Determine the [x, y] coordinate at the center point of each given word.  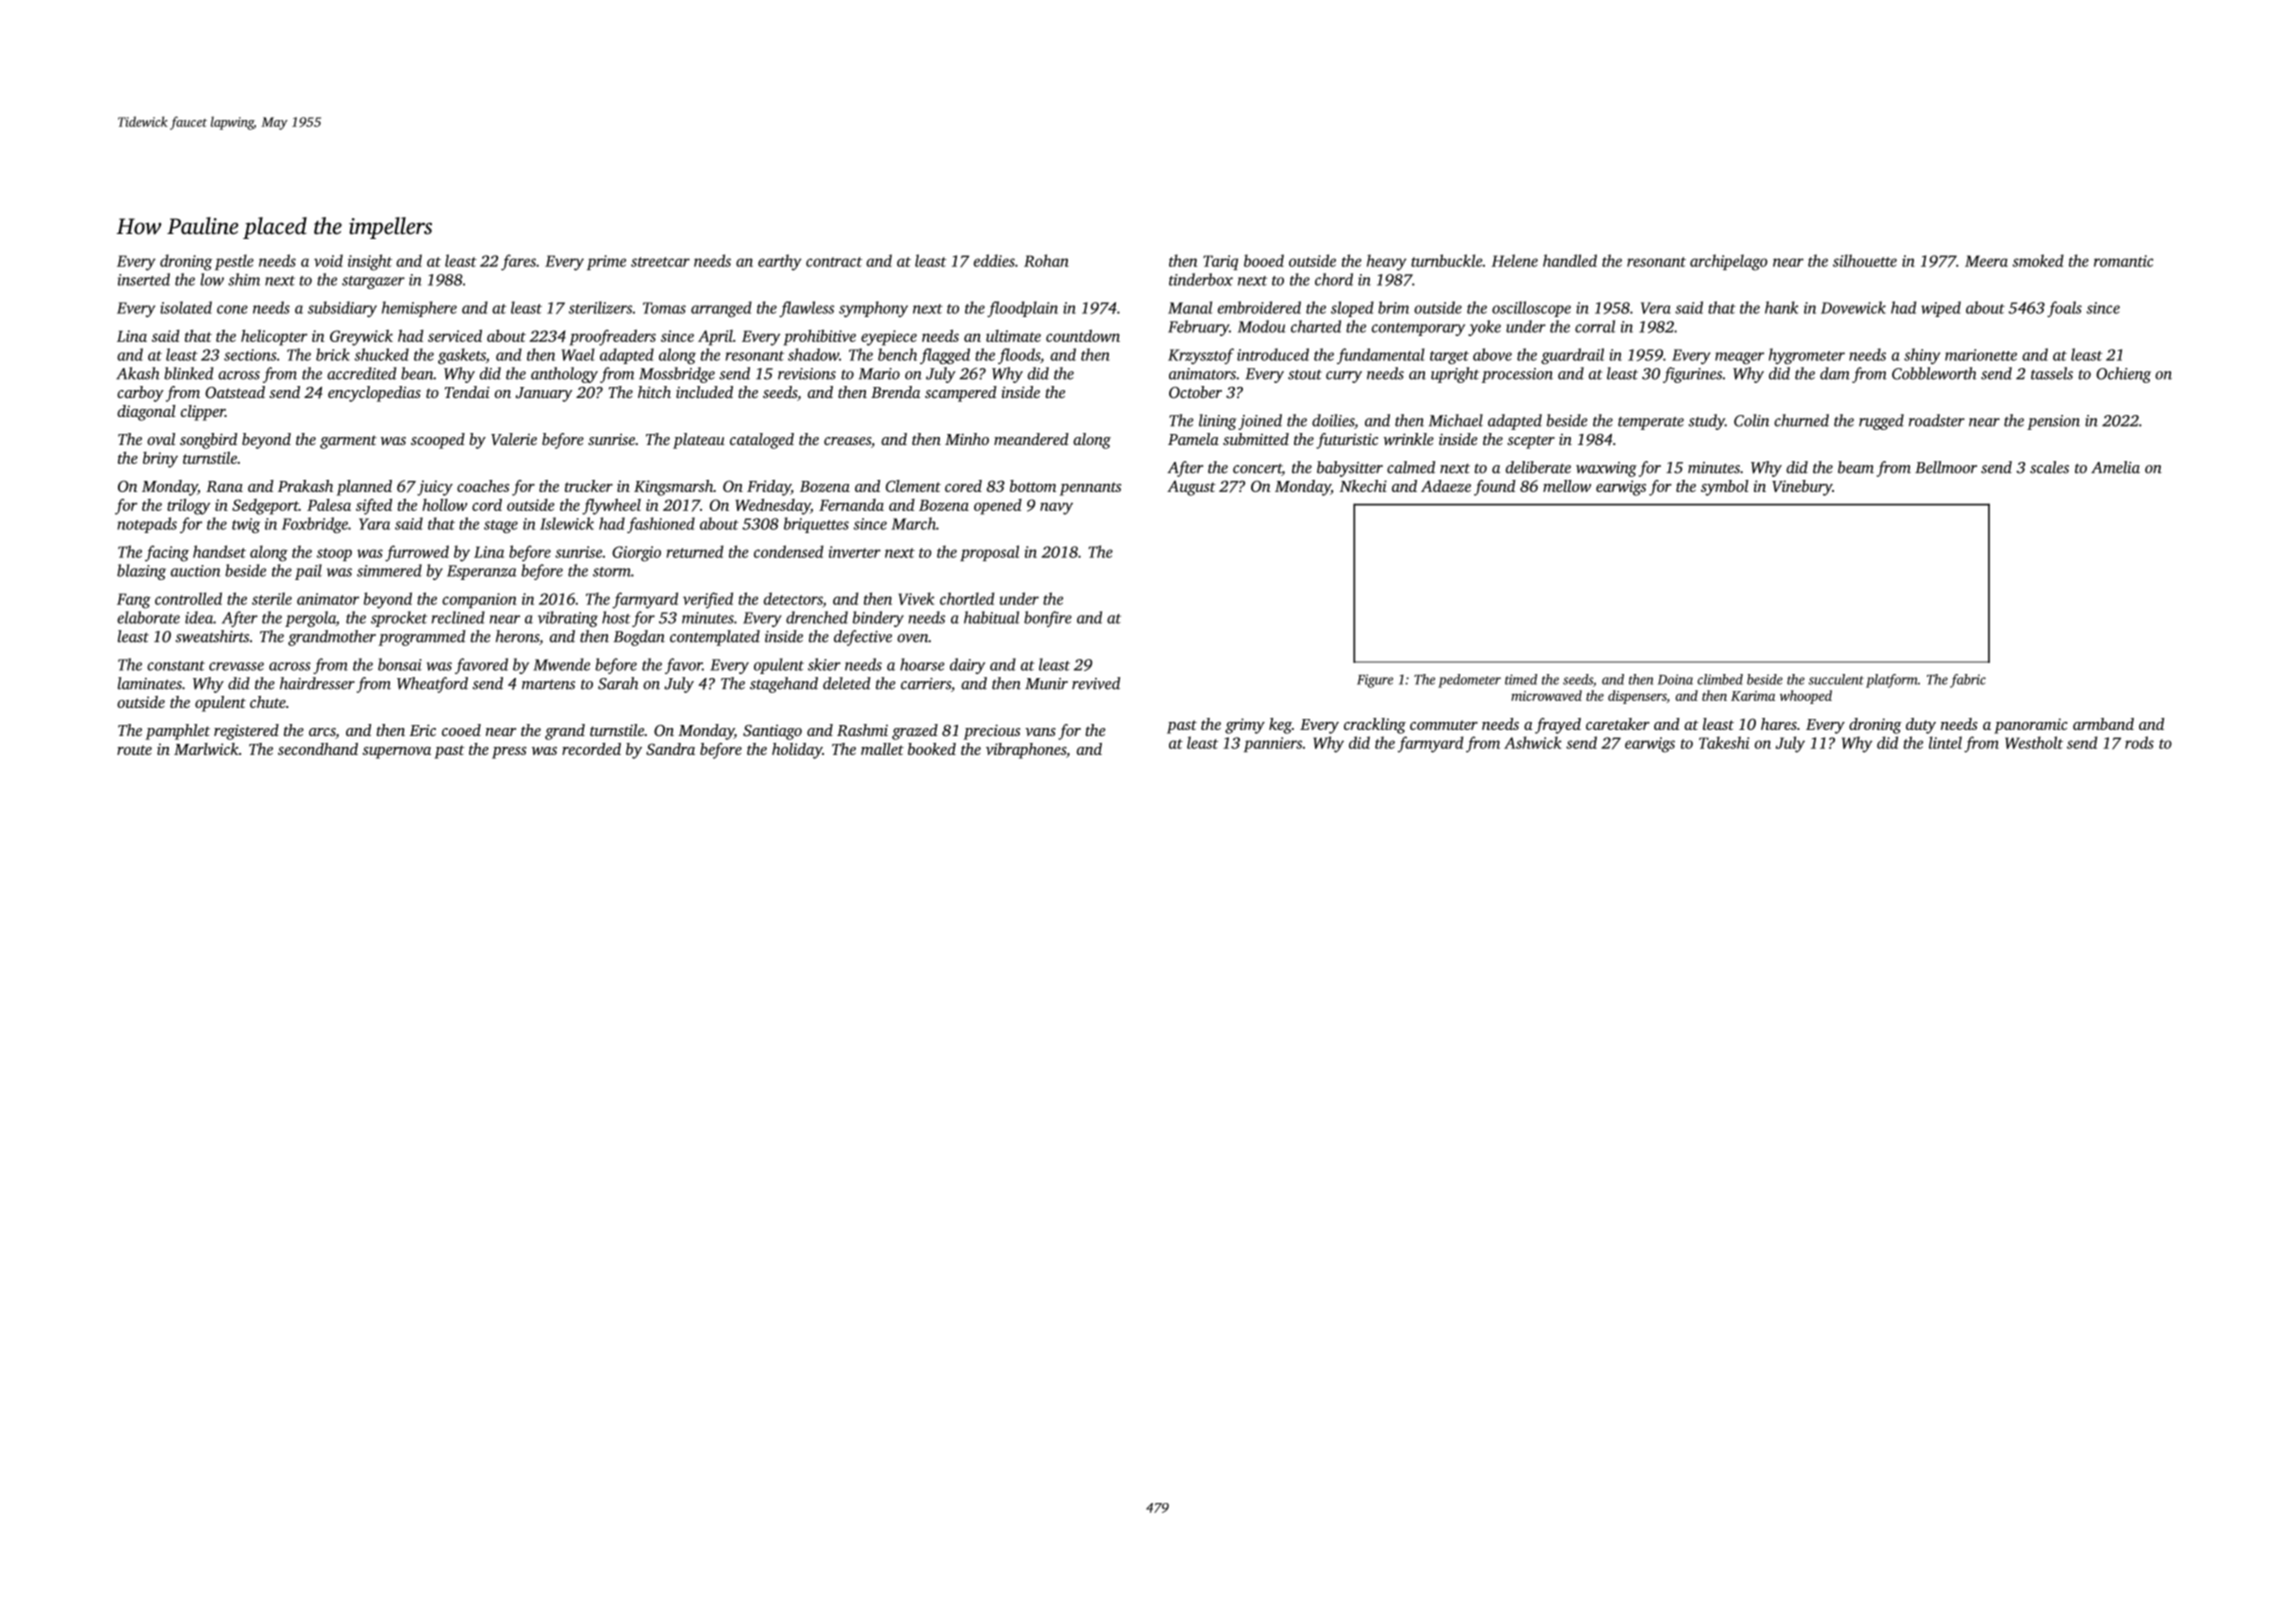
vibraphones [1026, 751]
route [134, 750]
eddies [994, 260]
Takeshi [1724, 742]
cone [232, 309]
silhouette [1865, 260]
